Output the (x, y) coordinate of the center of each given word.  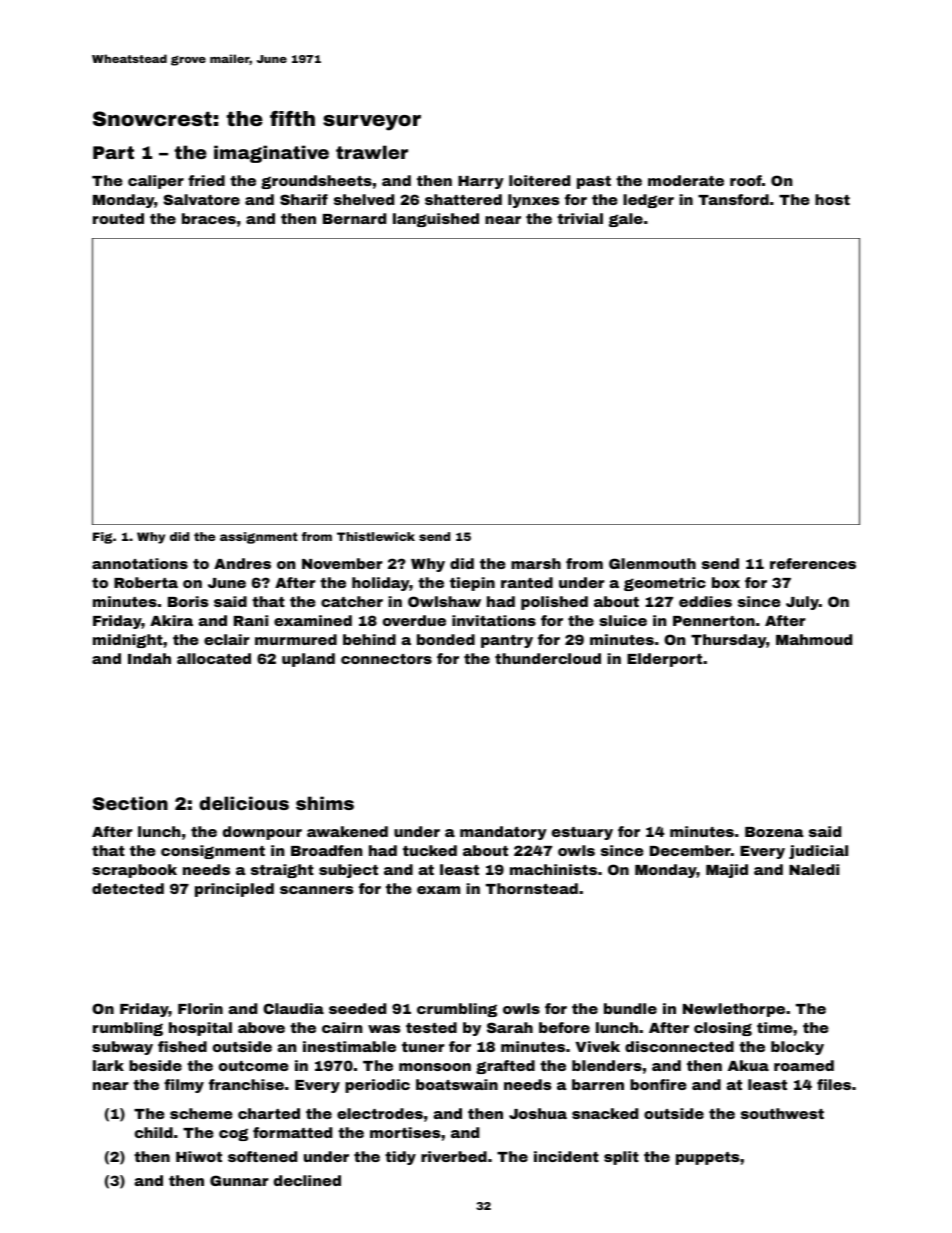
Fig (102, 538)
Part (113, 152)
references (813, 563)
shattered (463, 199)
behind (369, 639)
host (832, 199)
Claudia (293, 1008)
